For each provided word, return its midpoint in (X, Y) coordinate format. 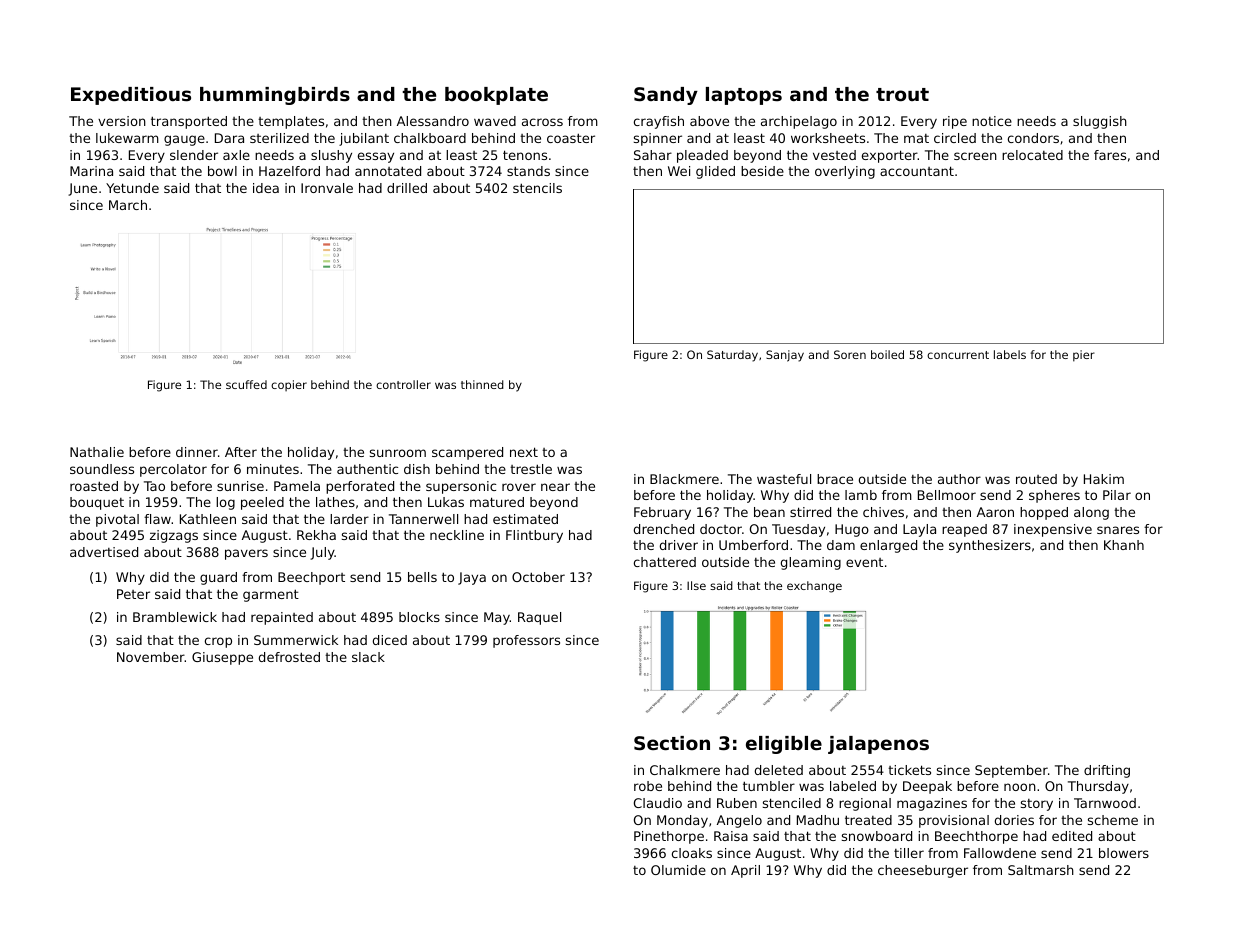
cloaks (692, 853)
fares (1110, 155)
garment (271, 595)
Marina (91, 171)
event (864, 562)
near (555, 487)
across (542, 122)
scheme (1113, 820)
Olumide (678, 870)
